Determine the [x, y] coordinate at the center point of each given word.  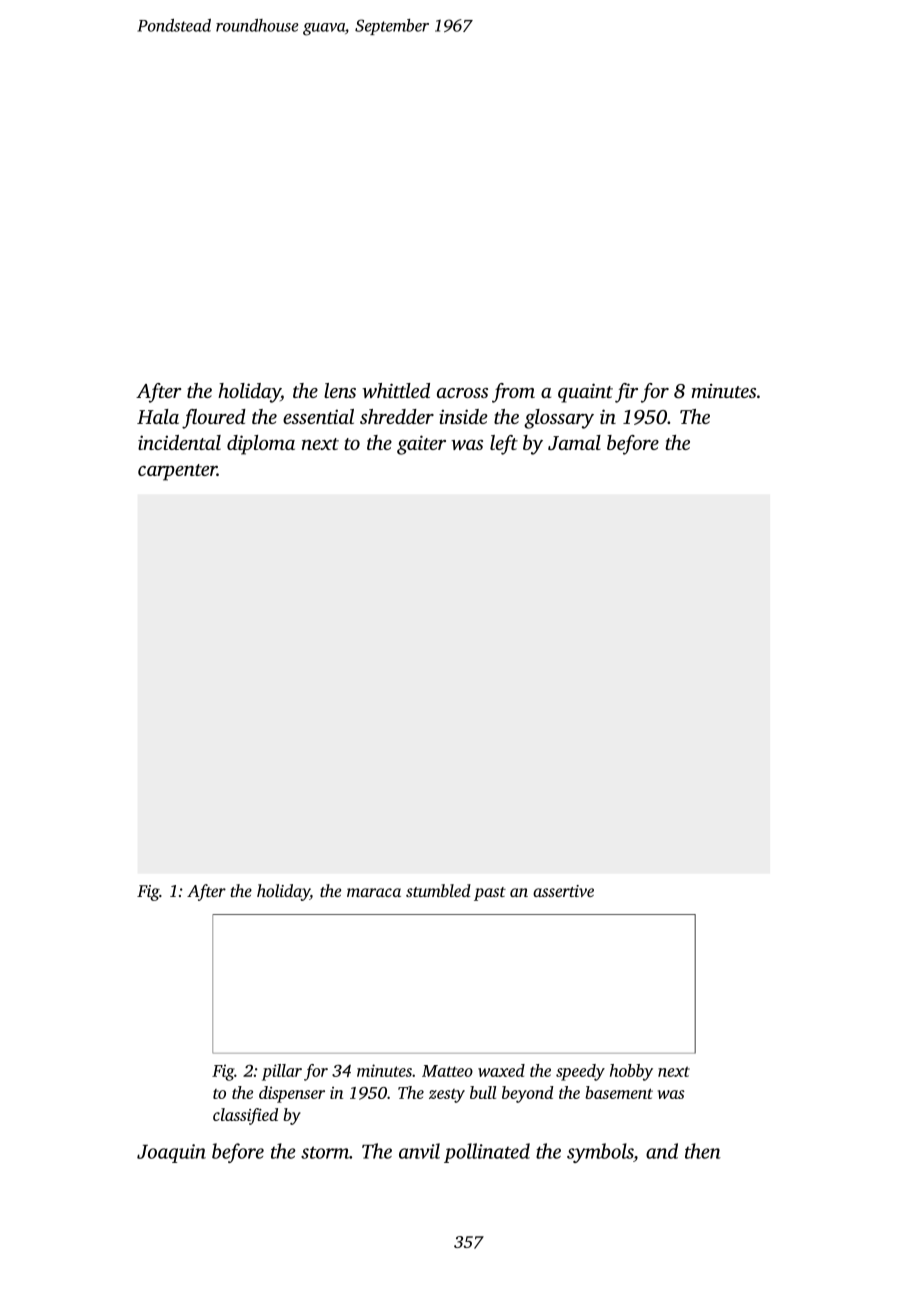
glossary [559, 419]
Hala [158, 416]
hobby [631, 1072]
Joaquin [171, 1153]
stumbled [438, 890]
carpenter [177, 472]
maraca [374, 892]
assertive [563, 891]
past [490, 894]
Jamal [574, 442]
